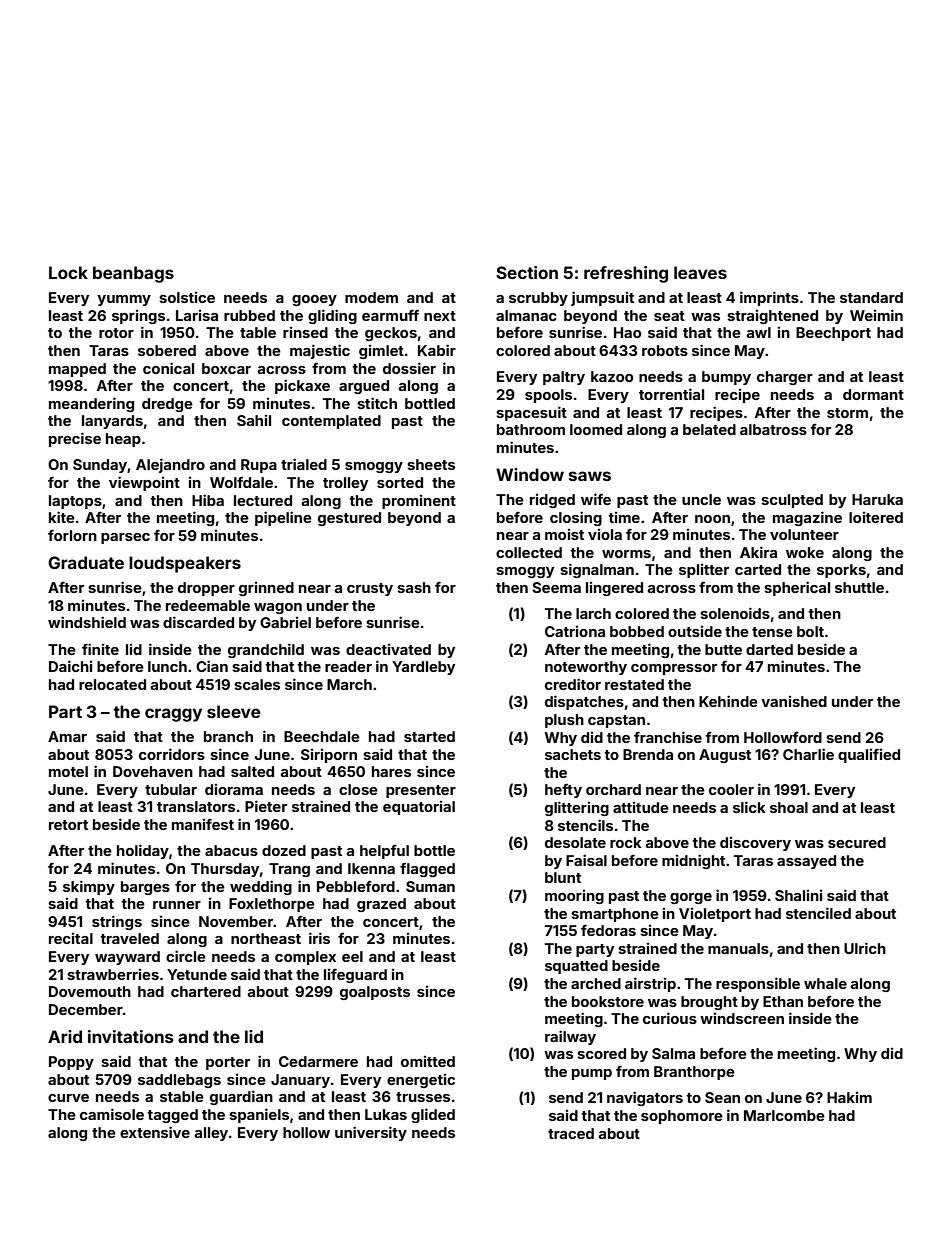  What do you see at coordinates (626, 274) in the document?
I see `refreshing` at bounding box center [626, 274].
